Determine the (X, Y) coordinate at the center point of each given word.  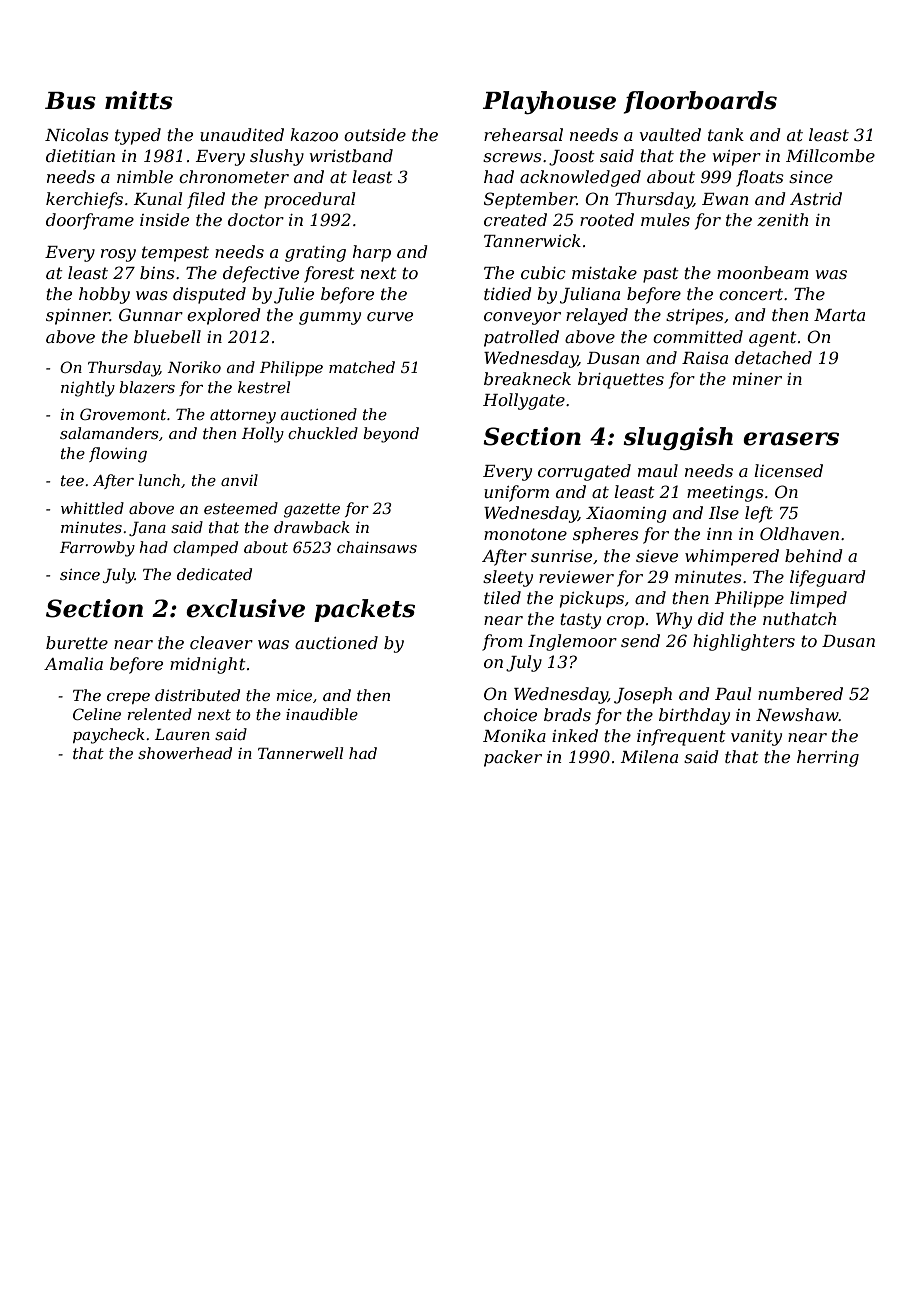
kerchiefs (84, 200)
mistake (604, 272)
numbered (800, 693)
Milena (649, 756)
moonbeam (763, 272)
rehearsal (523, 134)
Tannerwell (300, 753)
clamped (205, 548)
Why (674, 620)
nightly (88, 389)
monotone (525, 534)
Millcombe (830, 155)
